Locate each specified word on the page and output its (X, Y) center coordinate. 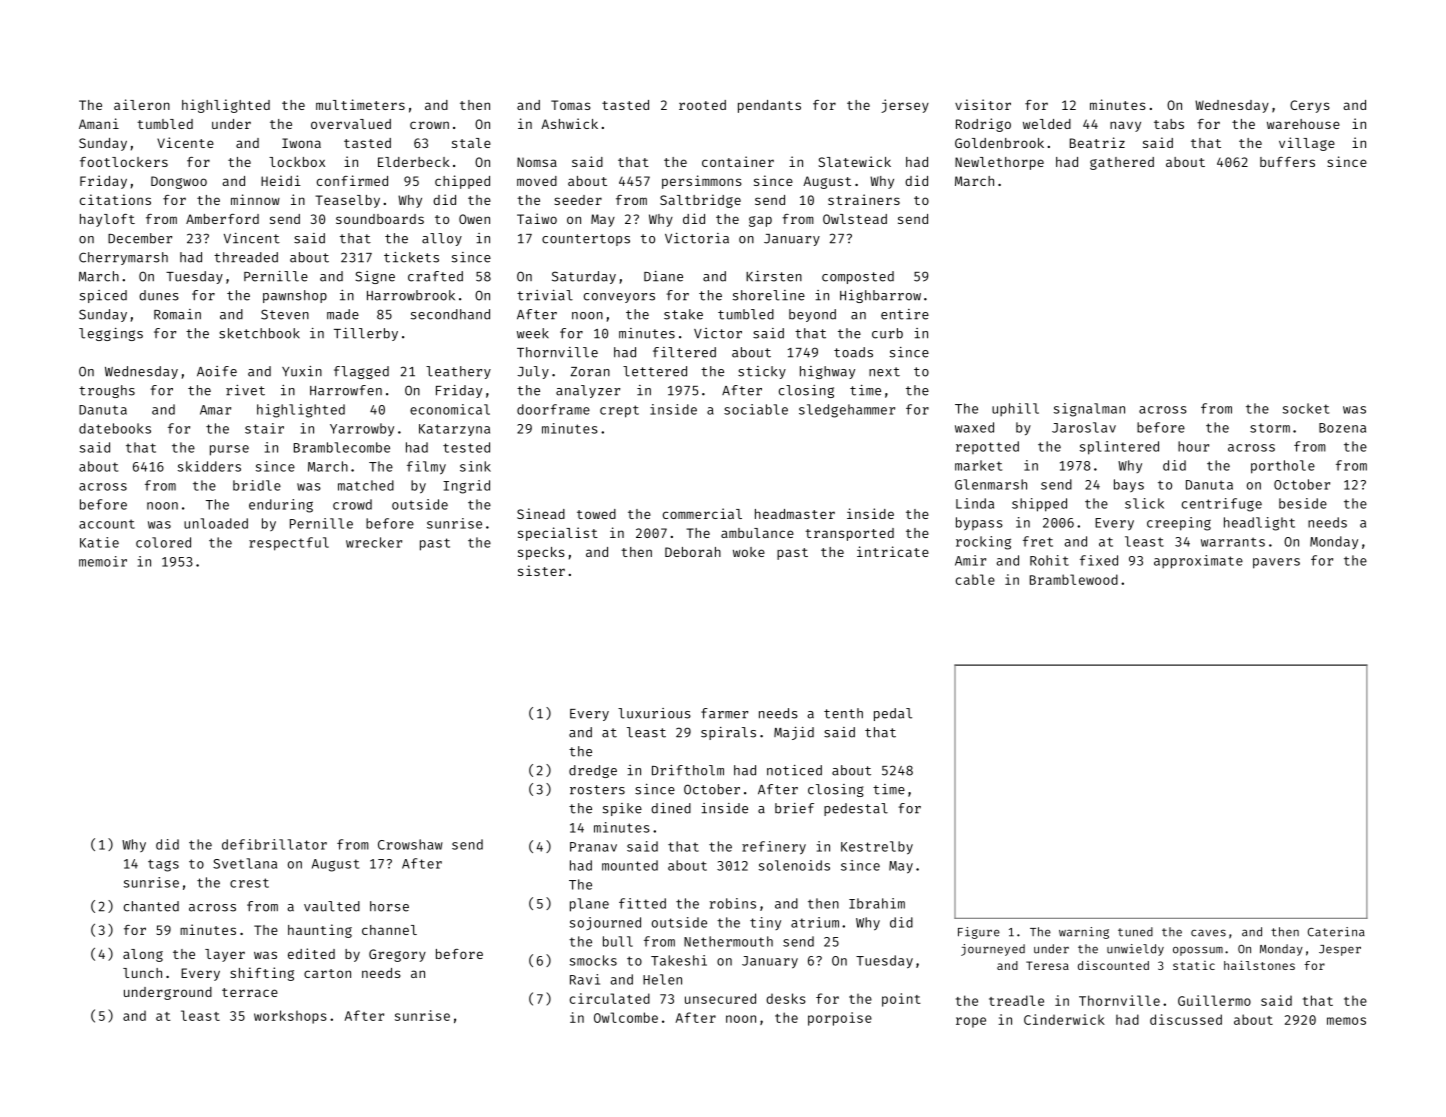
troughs (107, 391)
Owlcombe (626, 1017)
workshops (290, 1017)
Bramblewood (1074, 579)
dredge (593, 771)
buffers (1287, 162)
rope (971, 1022)
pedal (893, 714)
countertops (586, 240)
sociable (756, 409)
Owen (474, 219)
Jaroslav (1084, 427)
